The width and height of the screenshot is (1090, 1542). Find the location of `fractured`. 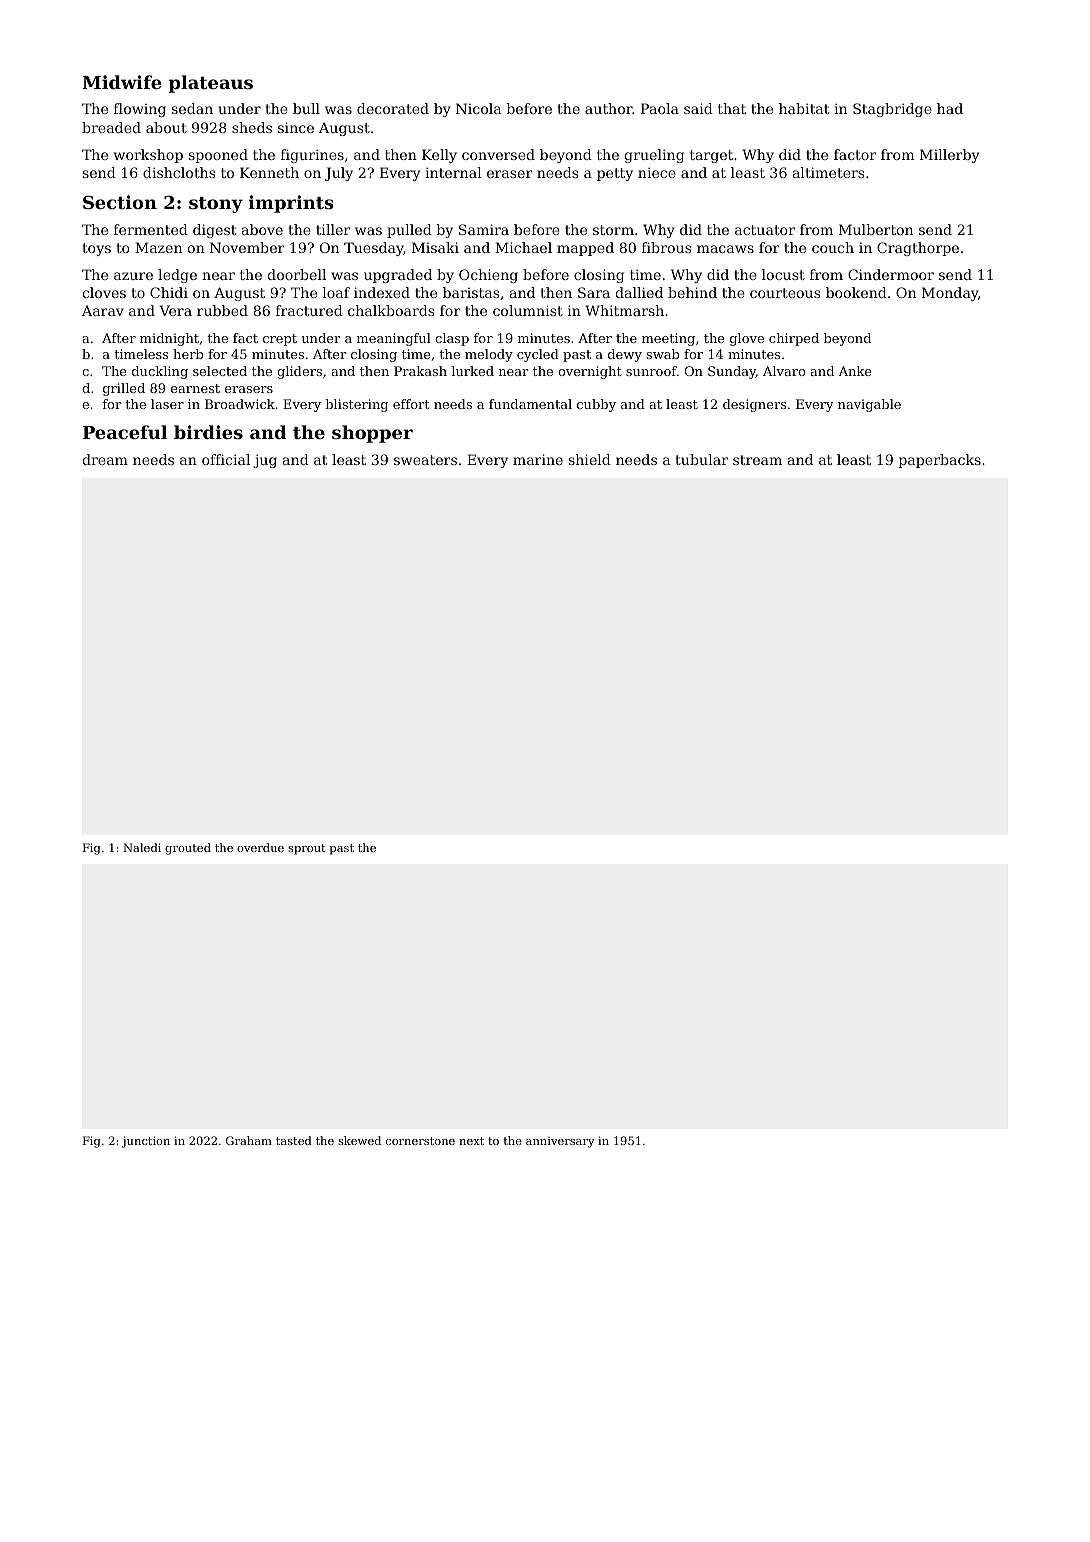

fractured is located at coordinates (309, 310).
